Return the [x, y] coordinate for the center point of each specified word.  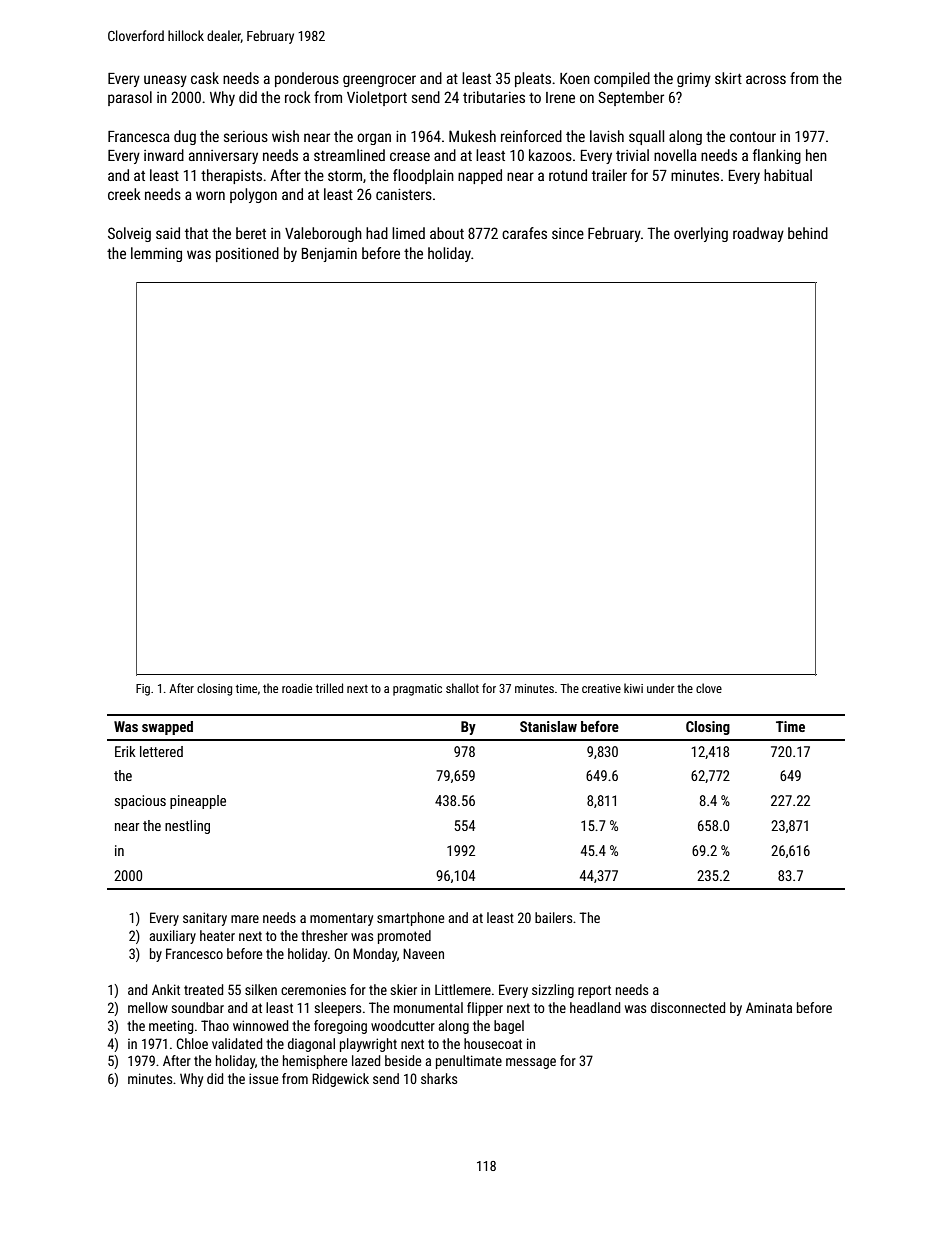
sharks [439, 1078]
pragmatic [417, 690]
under [661, 688]
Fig [143, 690]
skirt [728, 78]
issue [263, 1078]
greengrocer [379, 81]
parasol [130, 98]
